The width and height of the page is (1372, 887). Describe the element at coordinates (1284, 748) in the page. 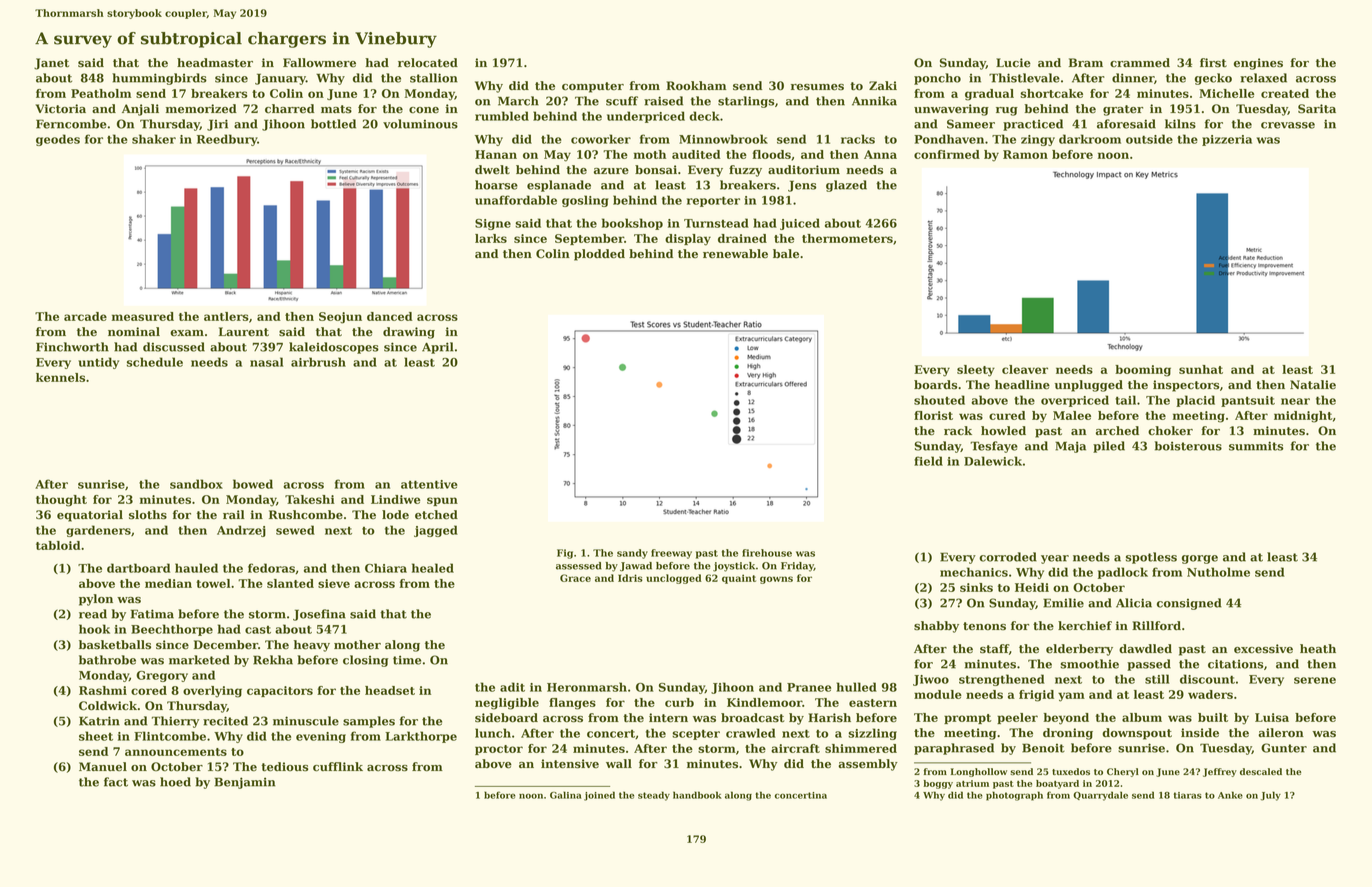

I see `Gunter` at that location.
